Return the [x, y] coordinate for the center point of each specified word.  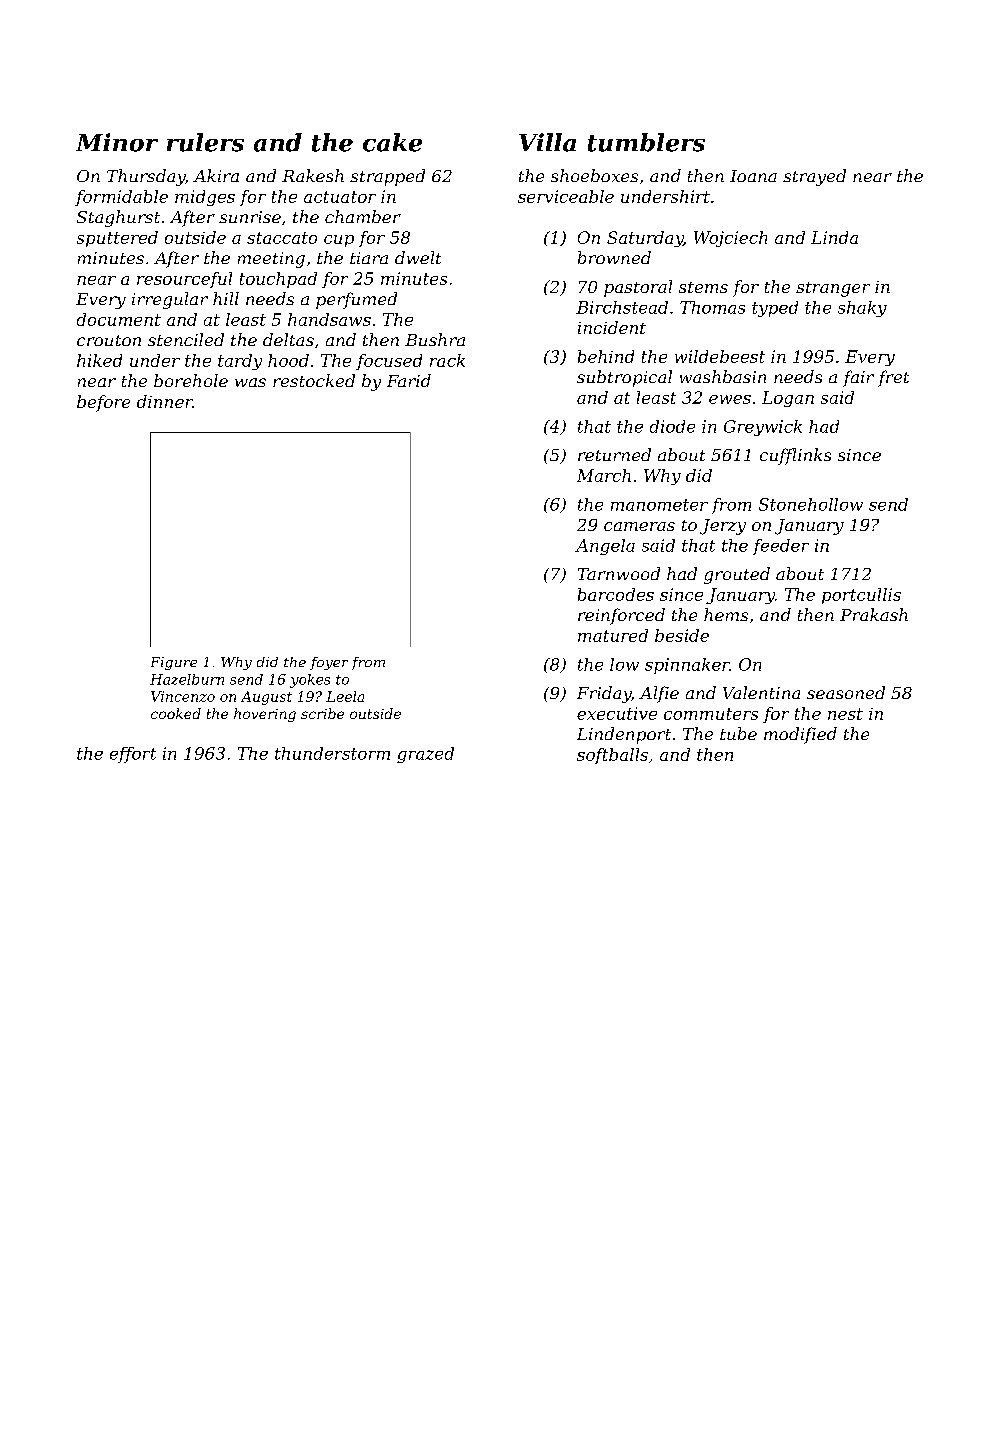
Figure [174, 663]
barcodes [616, 594]
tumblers [646, 142]
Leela [345, 696]
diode [672, 426]
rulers [205, 142]
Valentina [761, 692]
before [103, 403]
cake [392, 142]
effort [133, 755]
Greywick [763, 428]
